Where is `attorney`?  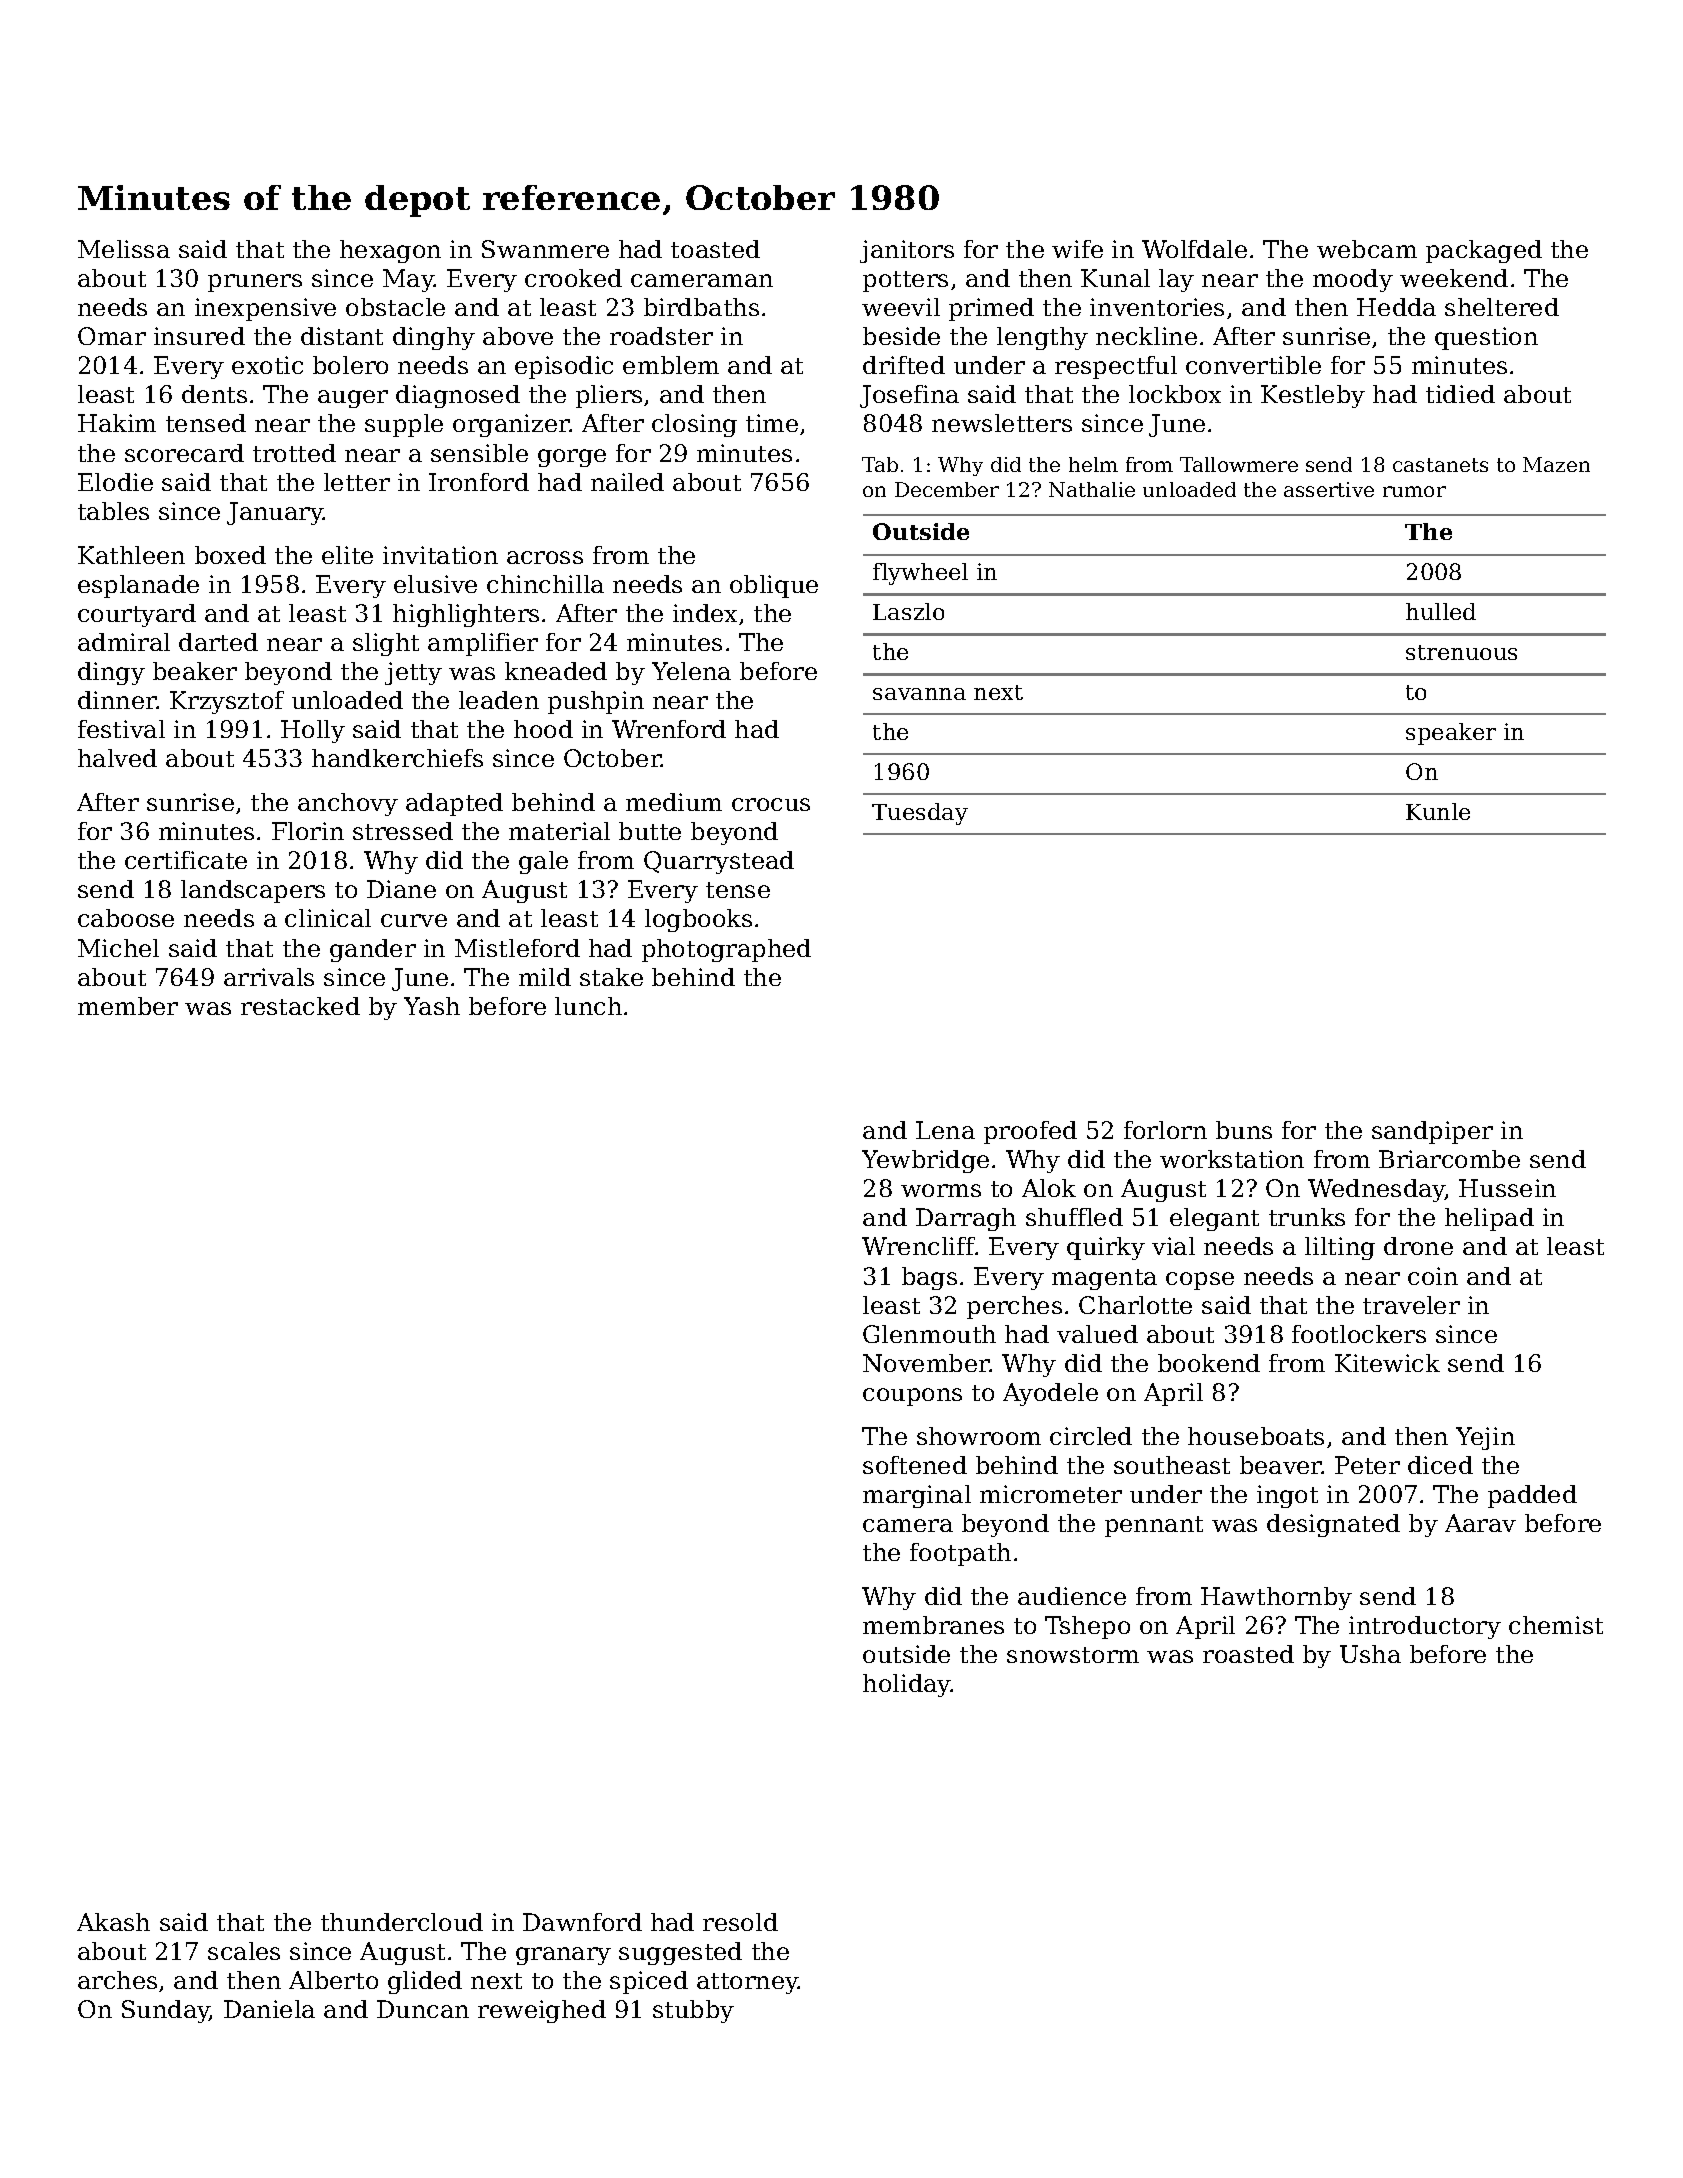
attorney is located at coordinates (748, 1983).
